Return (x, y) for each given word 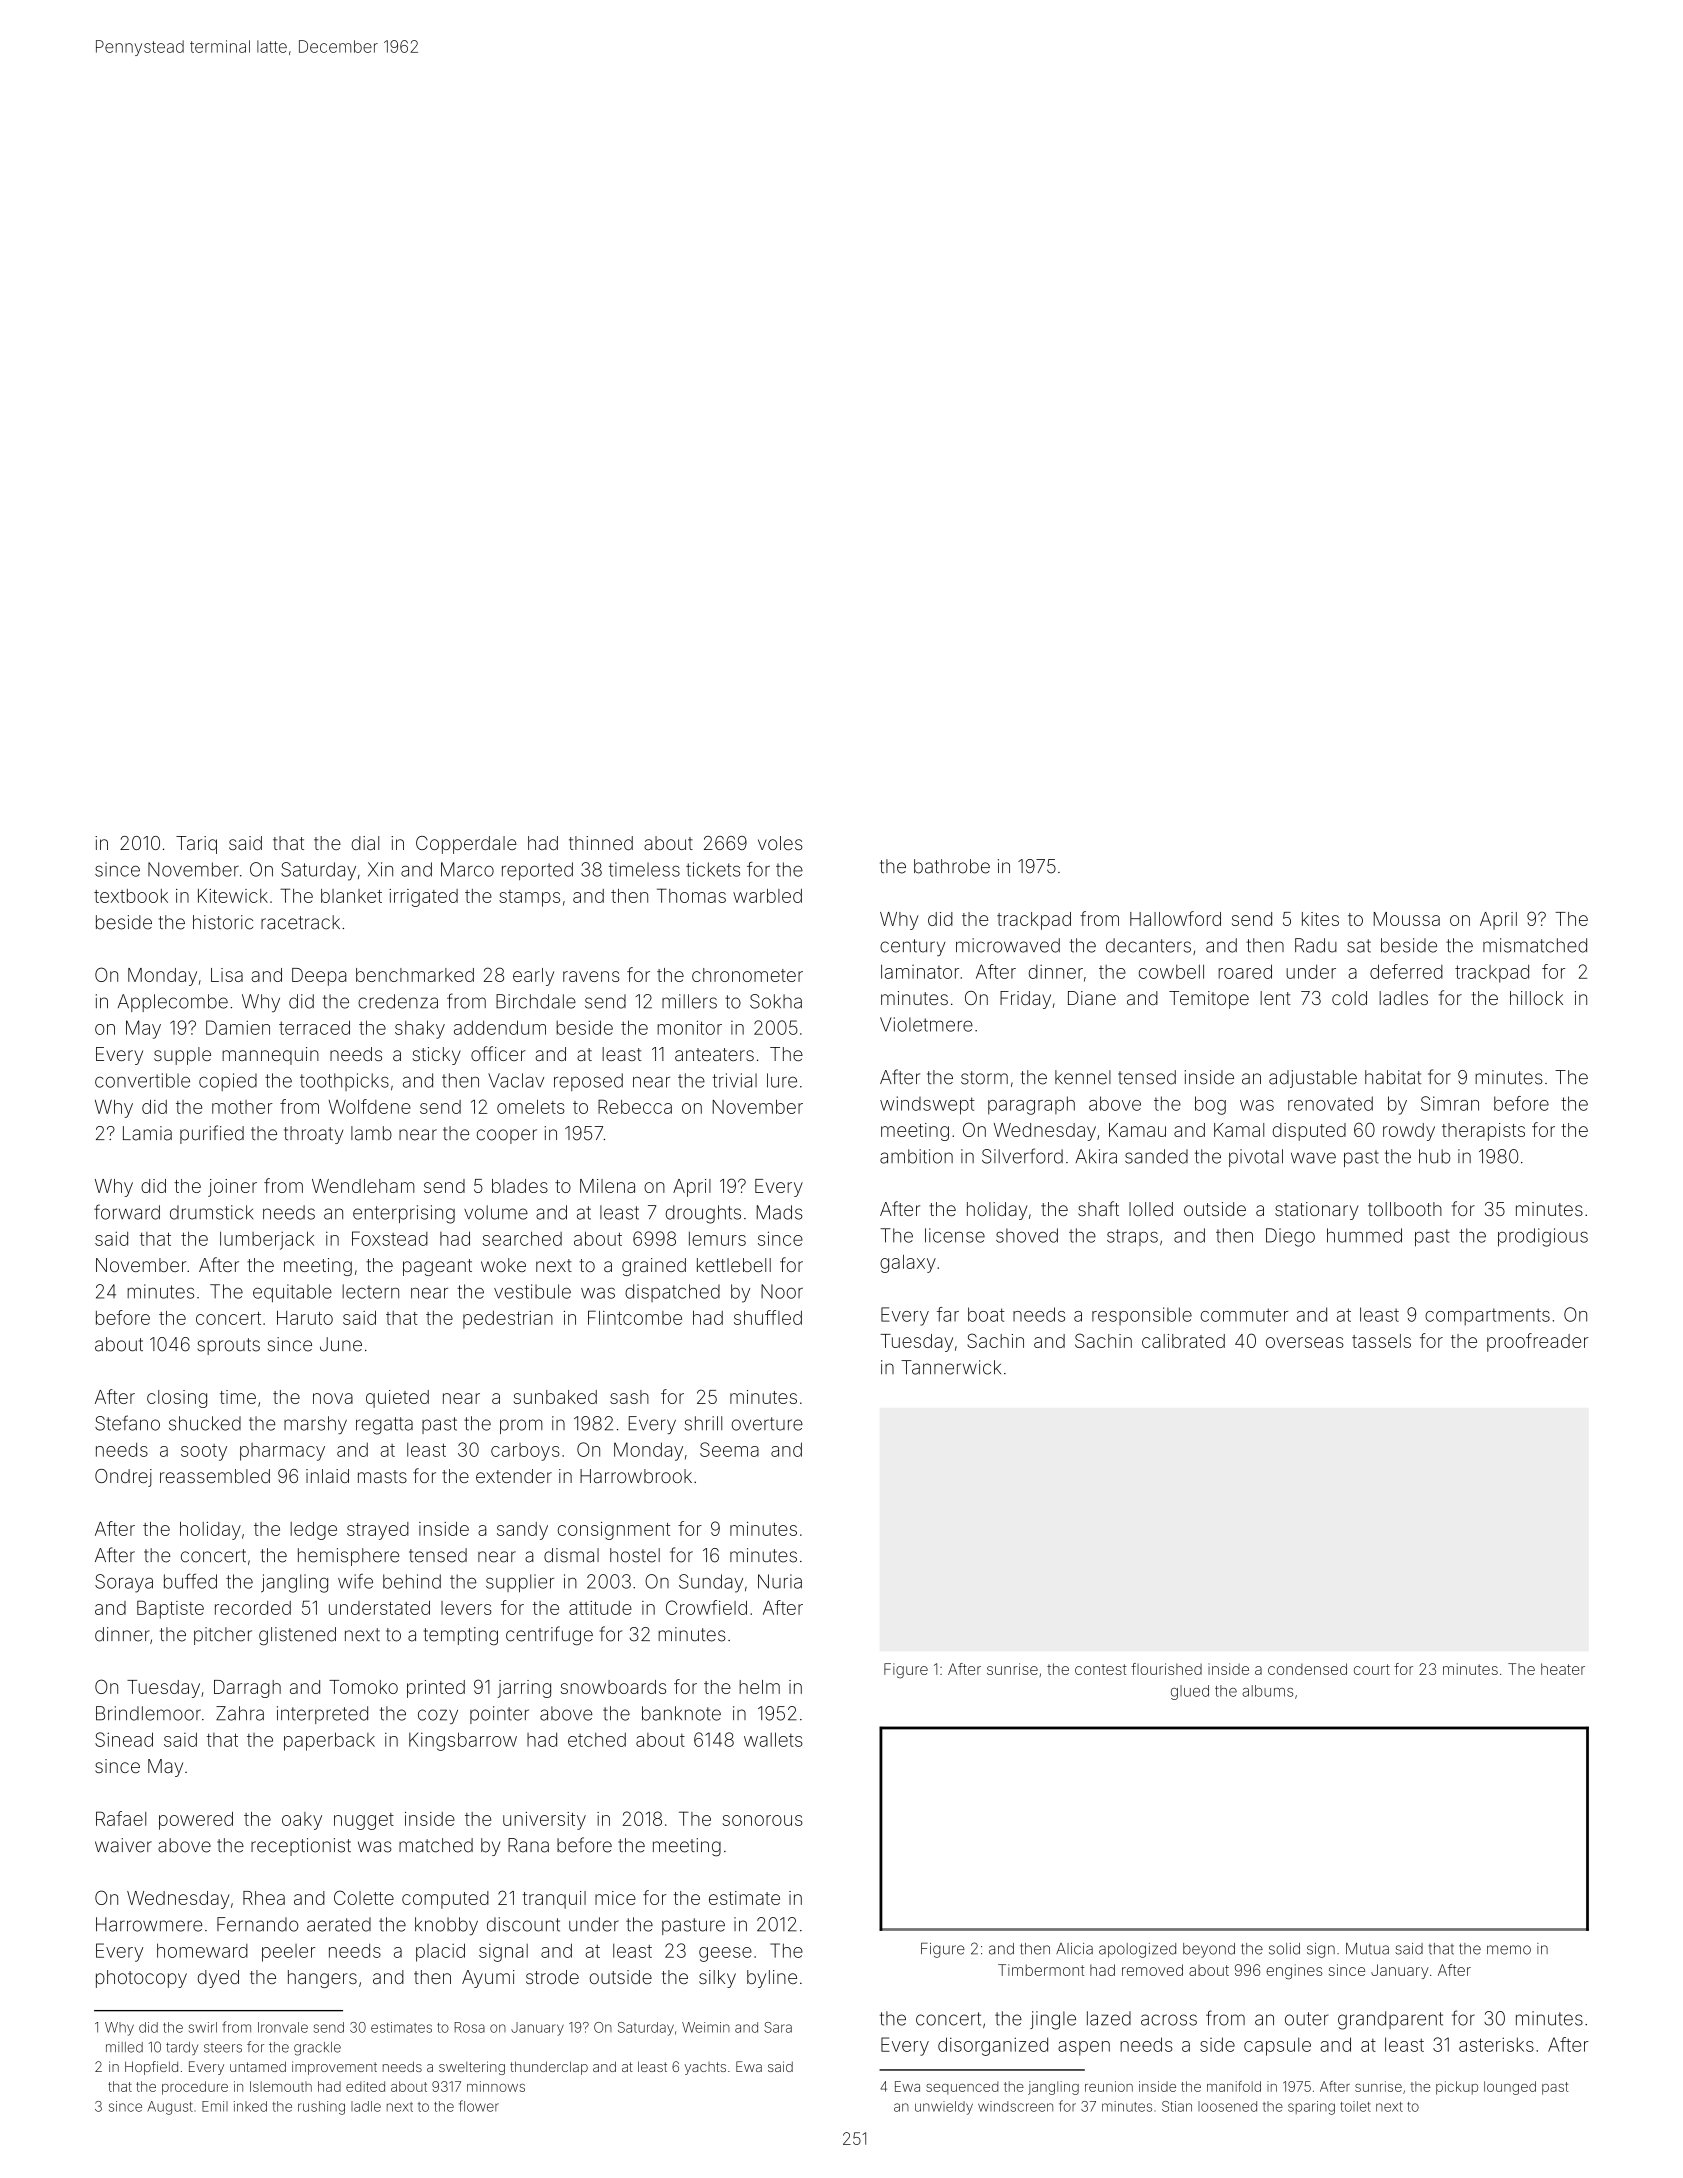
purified (212, 1134)
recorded (253, 1608)
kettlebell (734, 1265)
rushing (321, 2108)
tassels (1381, 1341)
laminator (920, 971)
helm (759, 1687)
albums (1267, 1691)
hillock (1536, 998)
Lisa (227, 975)
